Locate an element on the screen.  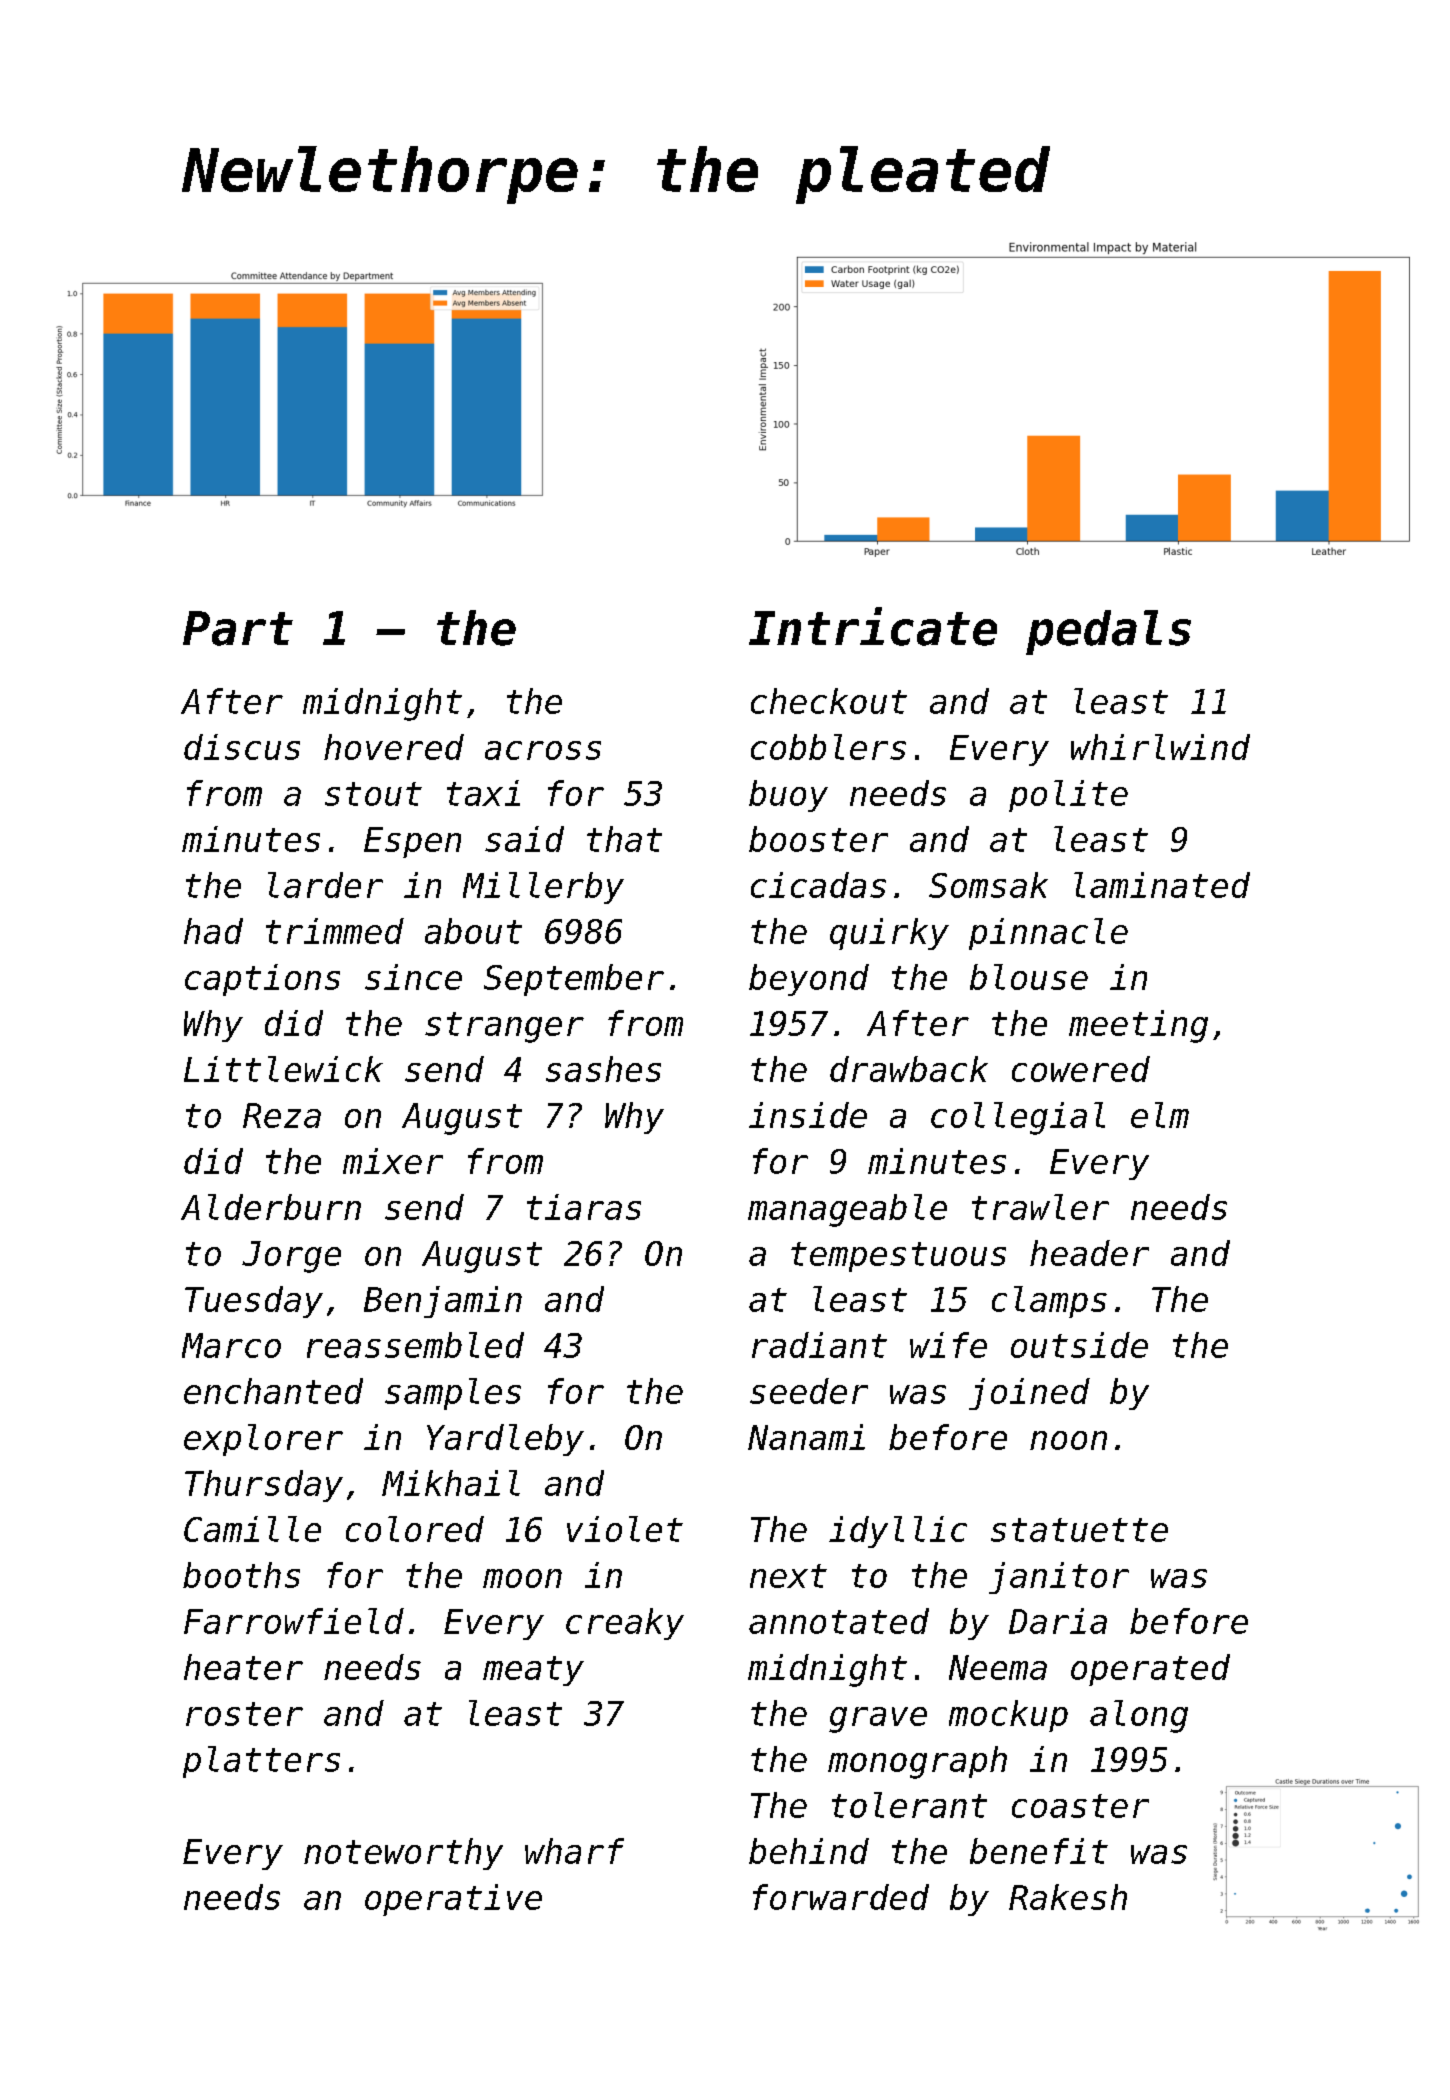
outside is located at coordinates (1079, 1345).
